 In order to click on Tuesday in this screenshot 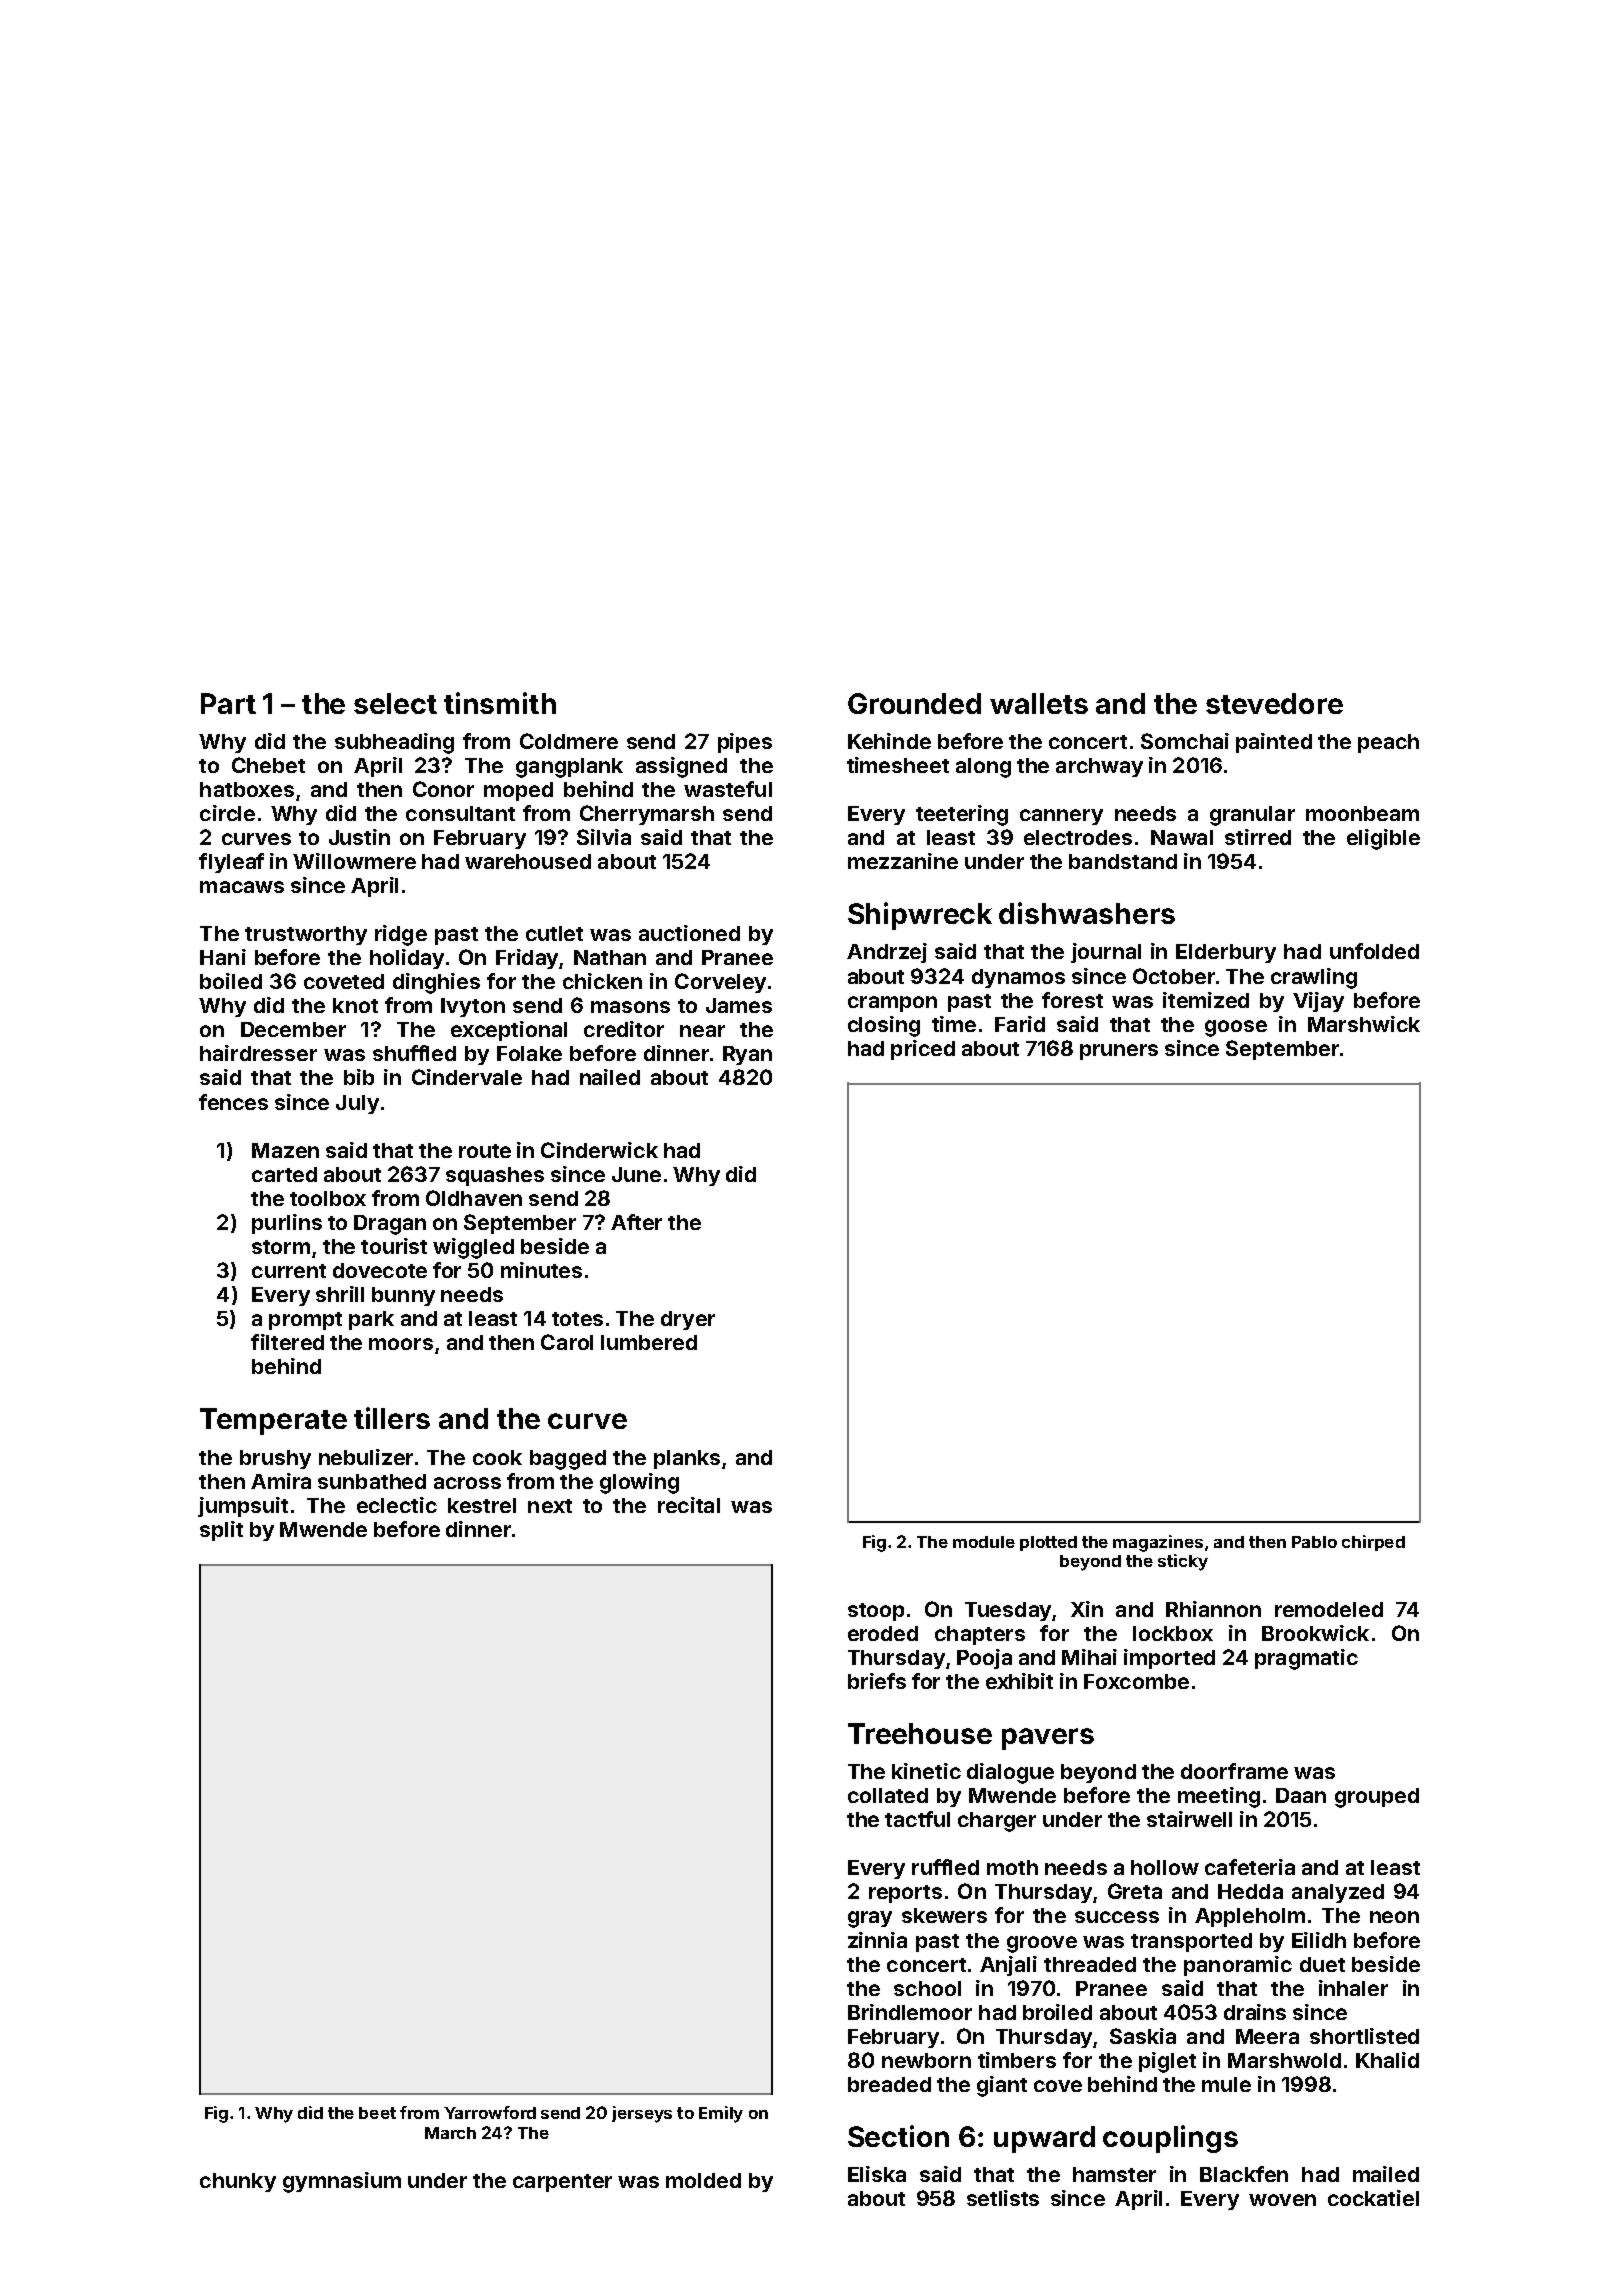, I will do `click(1008, 1611)`.
